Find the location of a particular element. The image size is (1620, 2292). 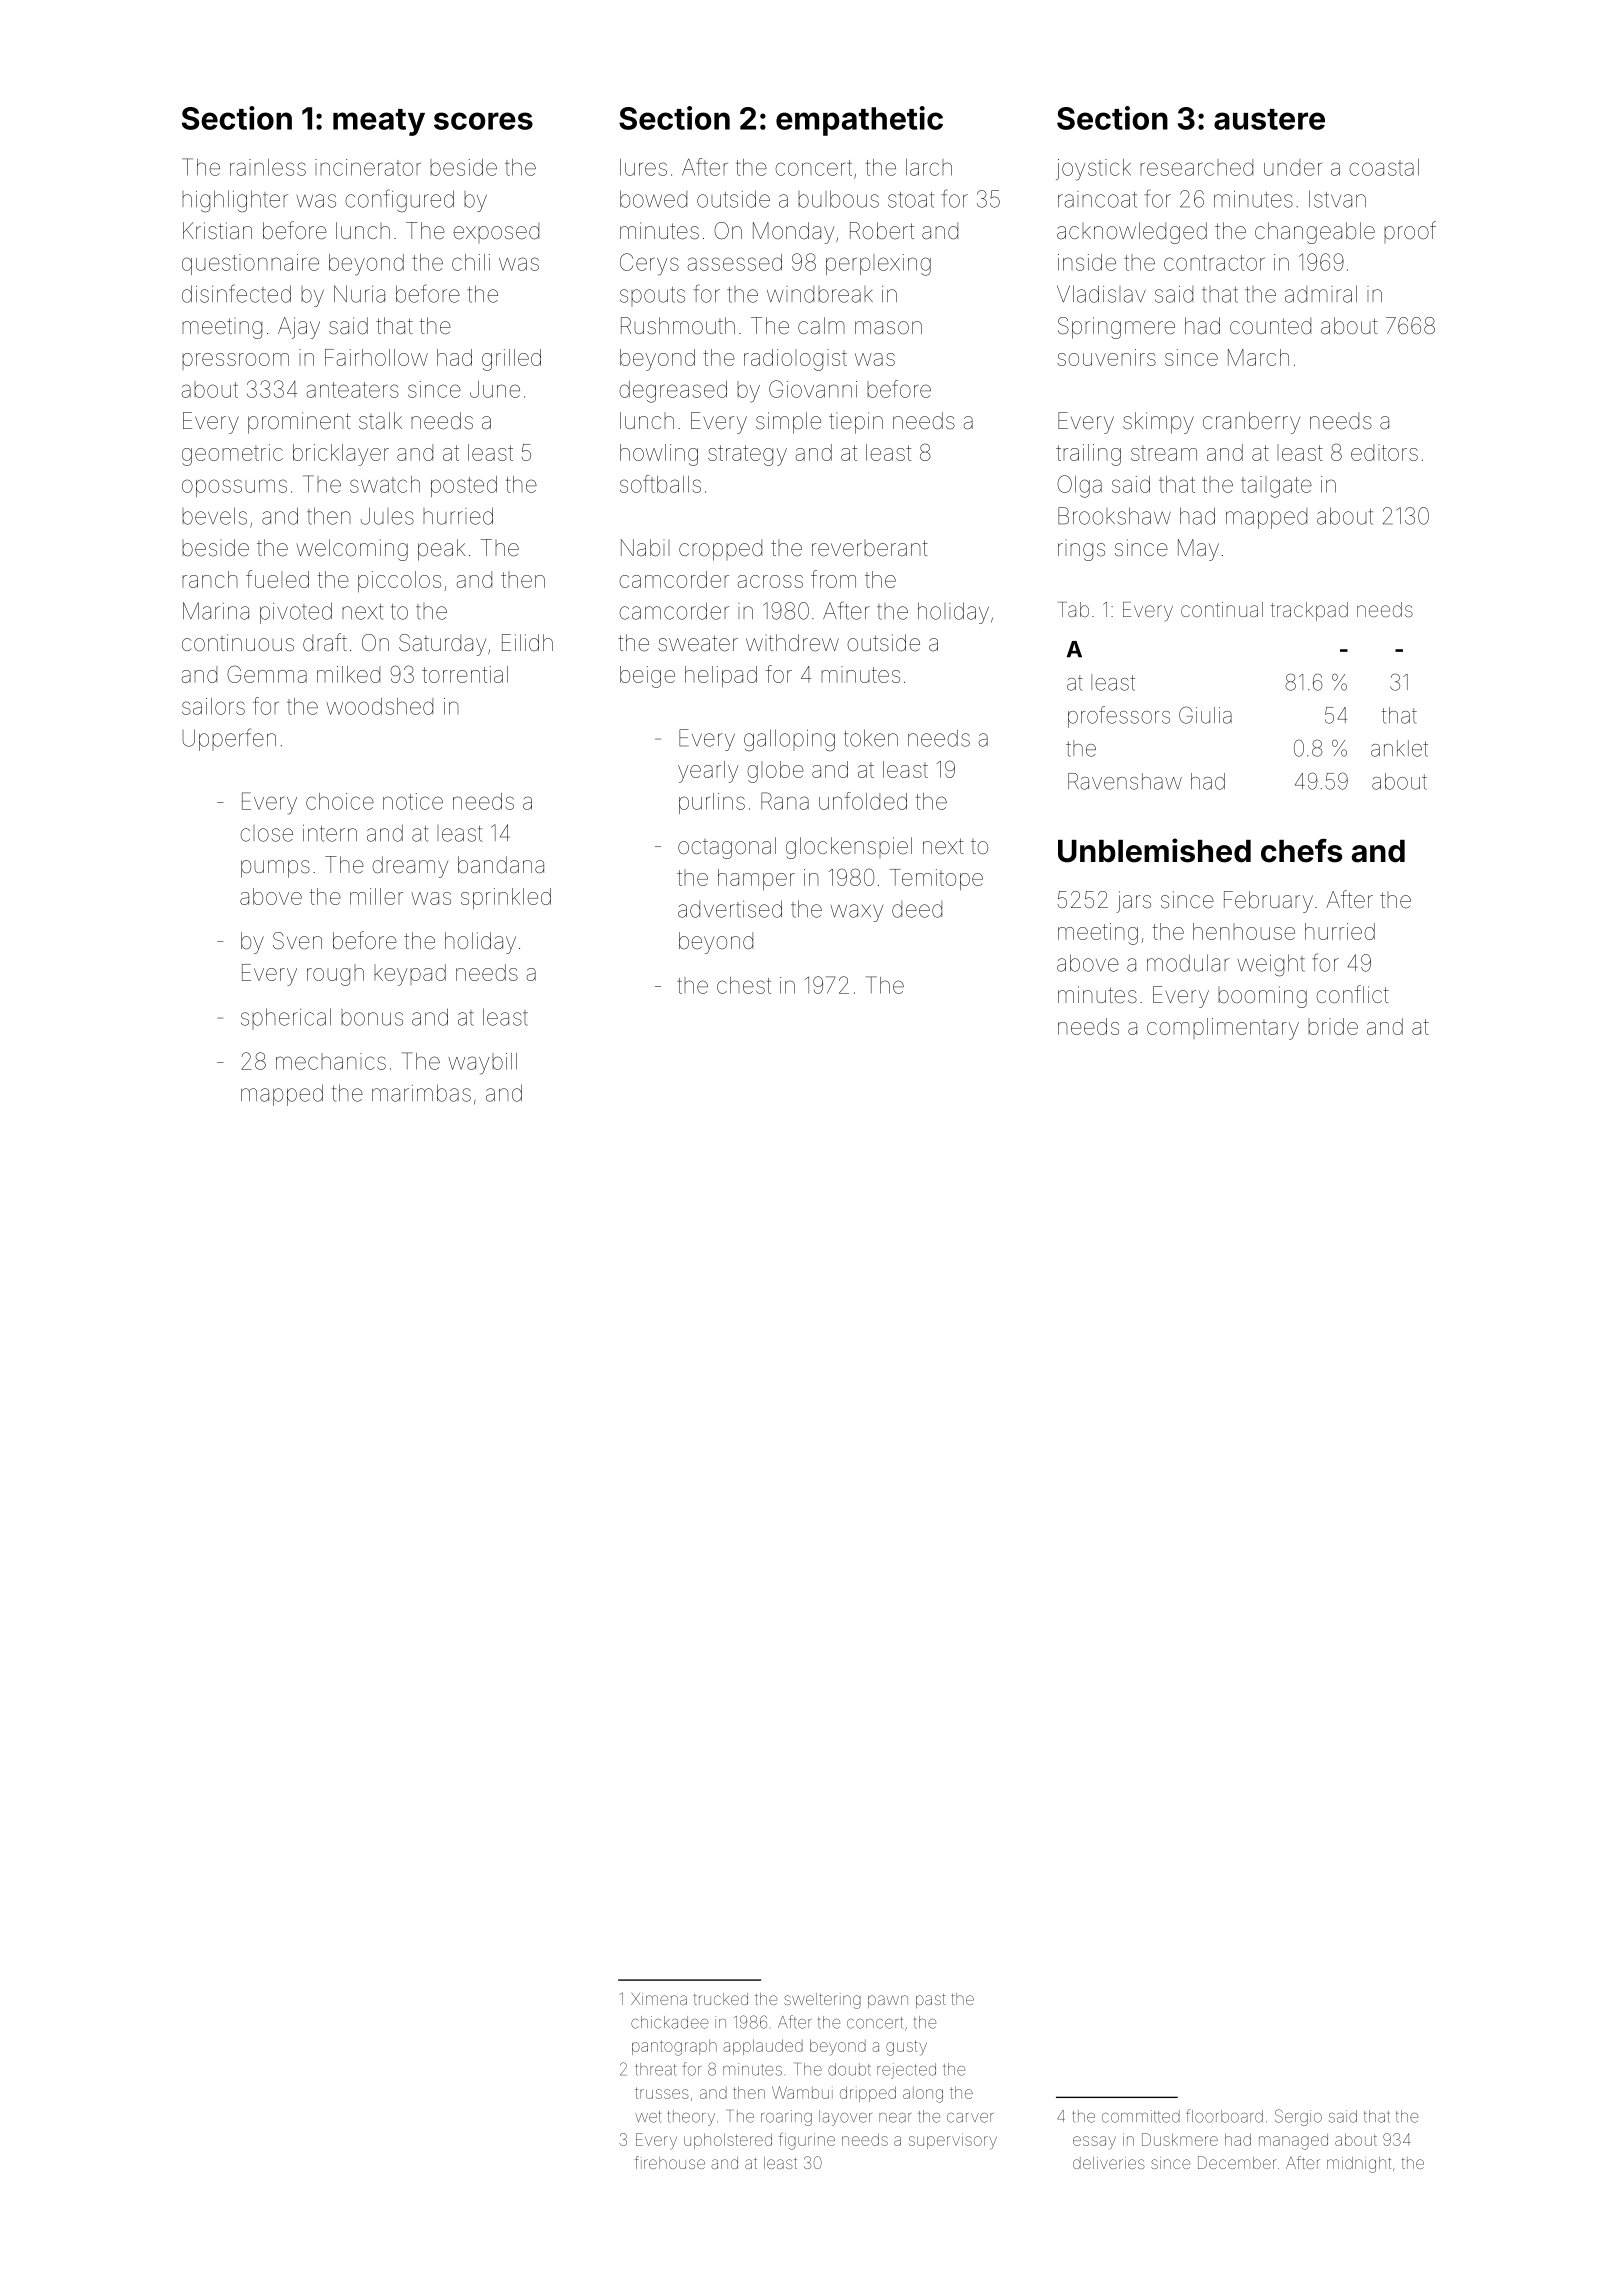

lures is located at coordinates (643, 167).
